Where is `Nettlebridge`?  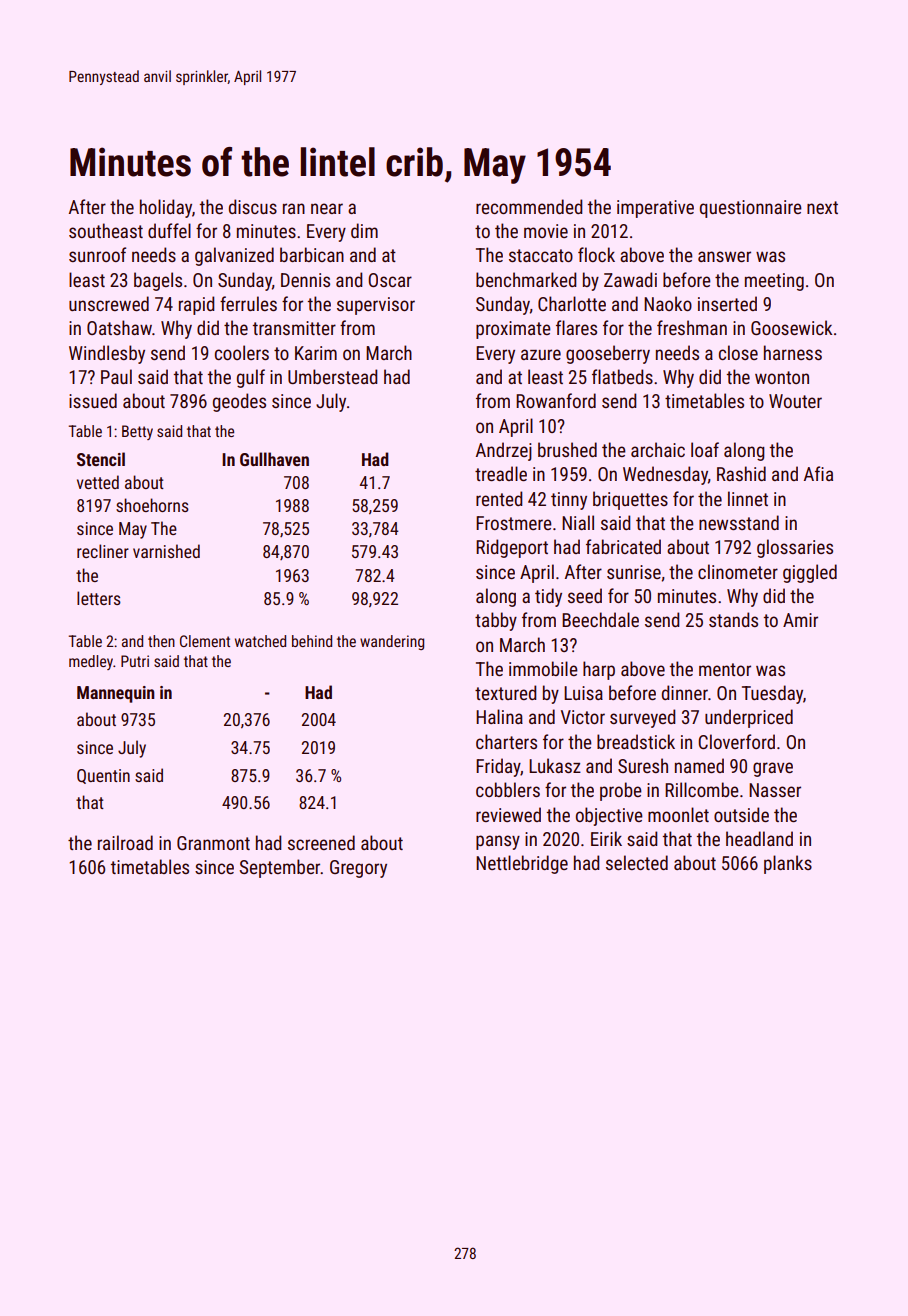 Nettlebridge is located at coordinates (522, 864).
